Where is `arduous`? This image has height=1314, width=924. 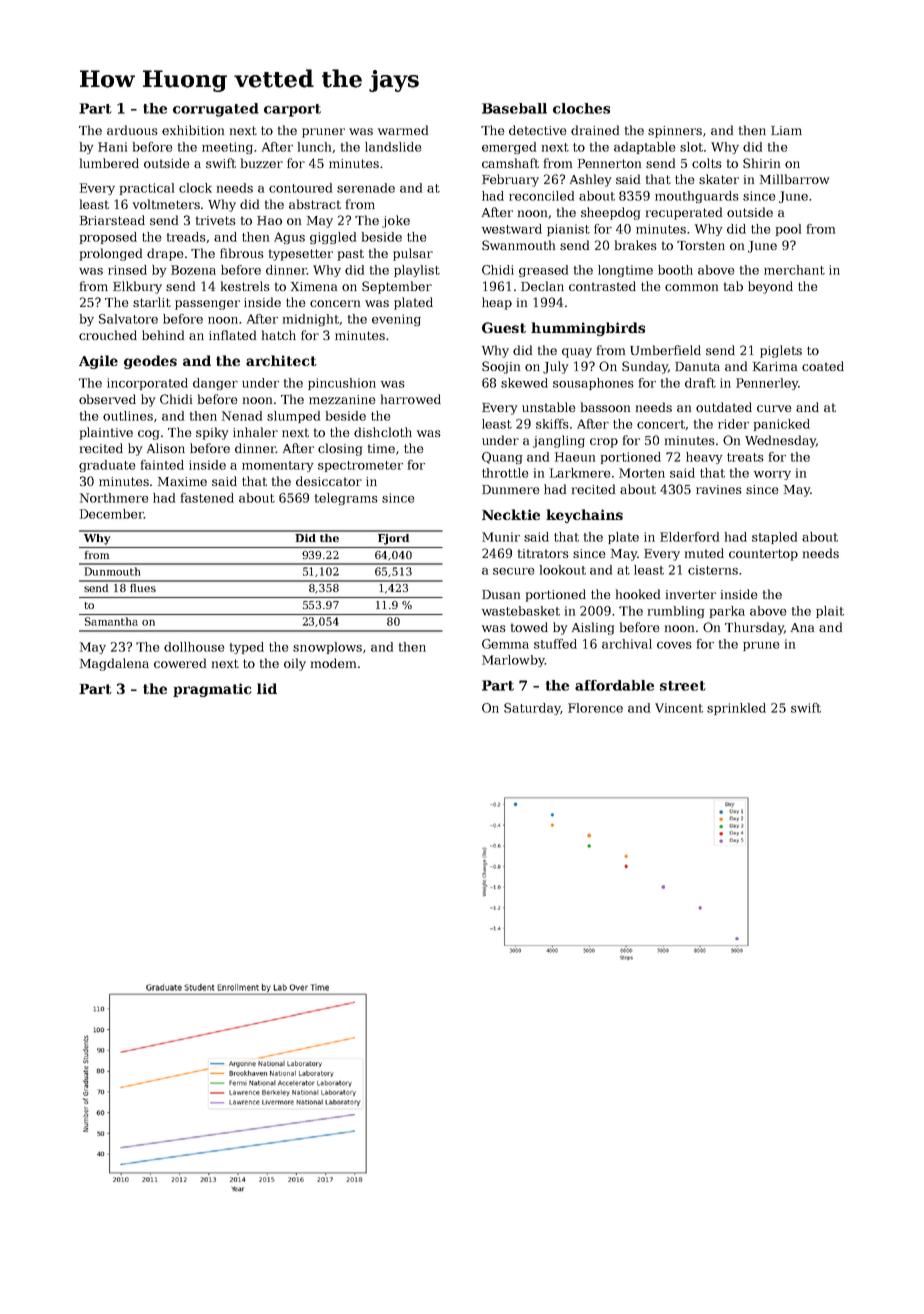
arduous is located at coordinates (132, 130).
